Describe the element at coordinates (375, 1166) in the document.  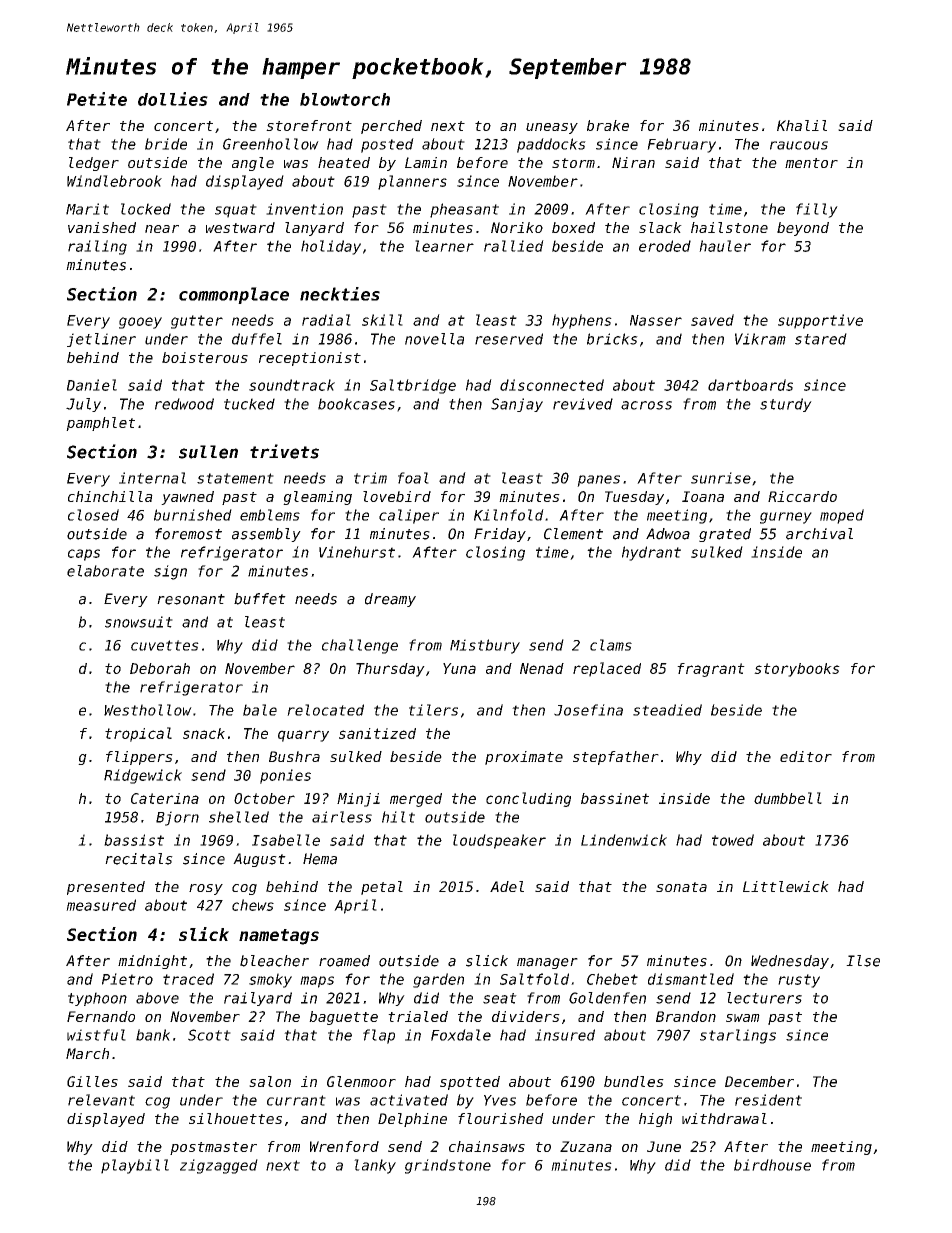
I see `lanky` at that location.
